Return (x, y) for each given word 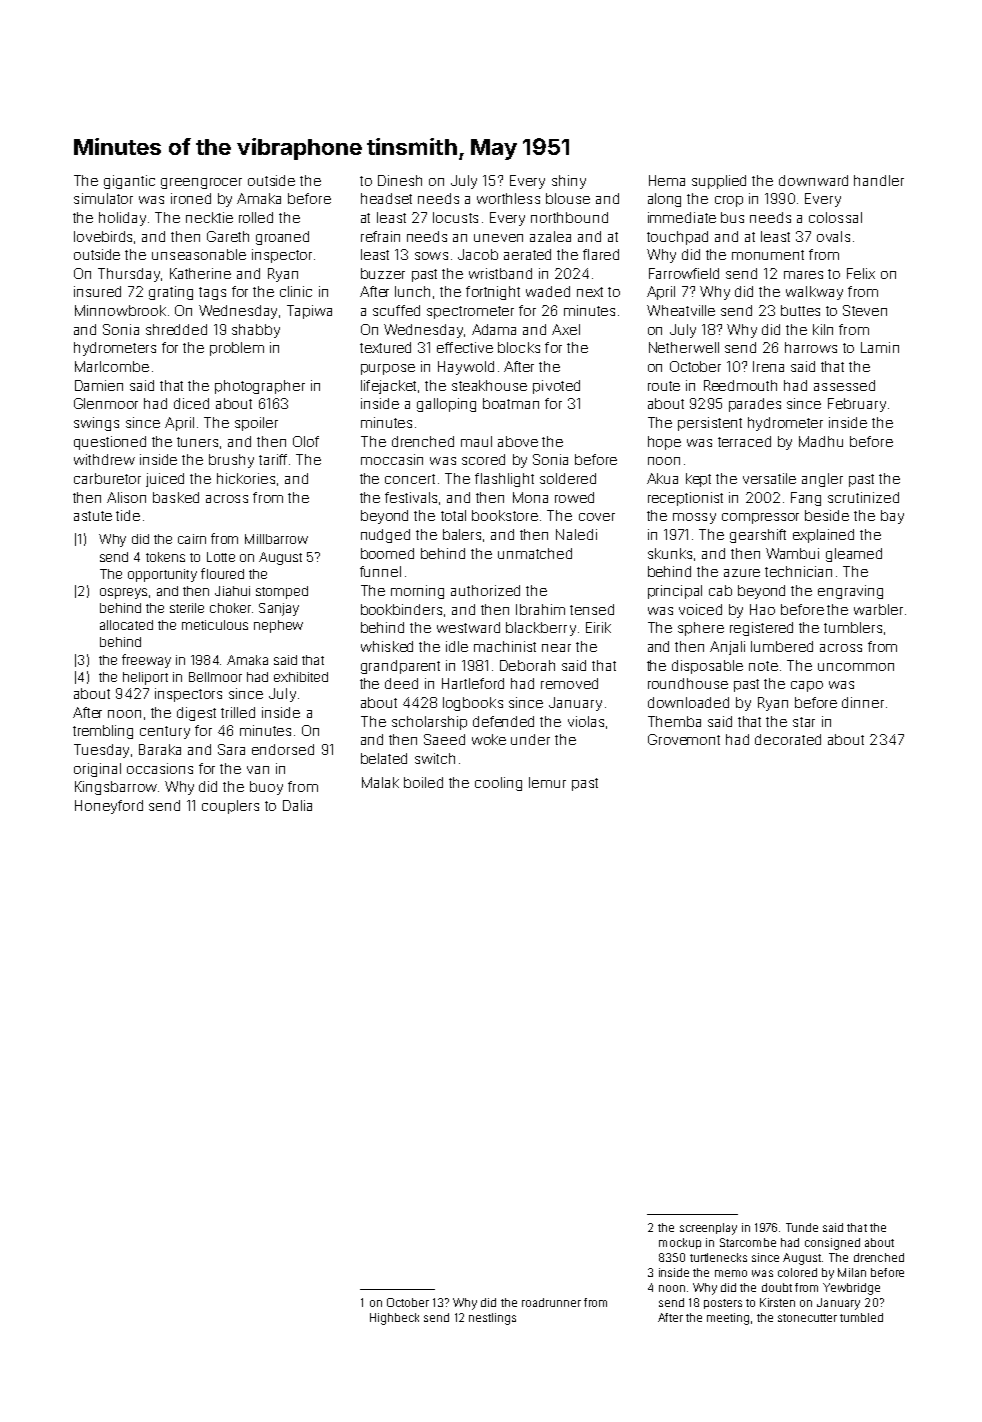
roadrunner (551, 1302)
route (664, 386)
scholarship (429, 723)
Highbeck (394, 1319)
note (763, 666)
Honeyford (109, 807)
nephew (278, 626)
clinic (296, 291)
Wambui (792, 553)
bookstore (505, 515)
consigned (832, 1244)
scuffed (396, 310)
